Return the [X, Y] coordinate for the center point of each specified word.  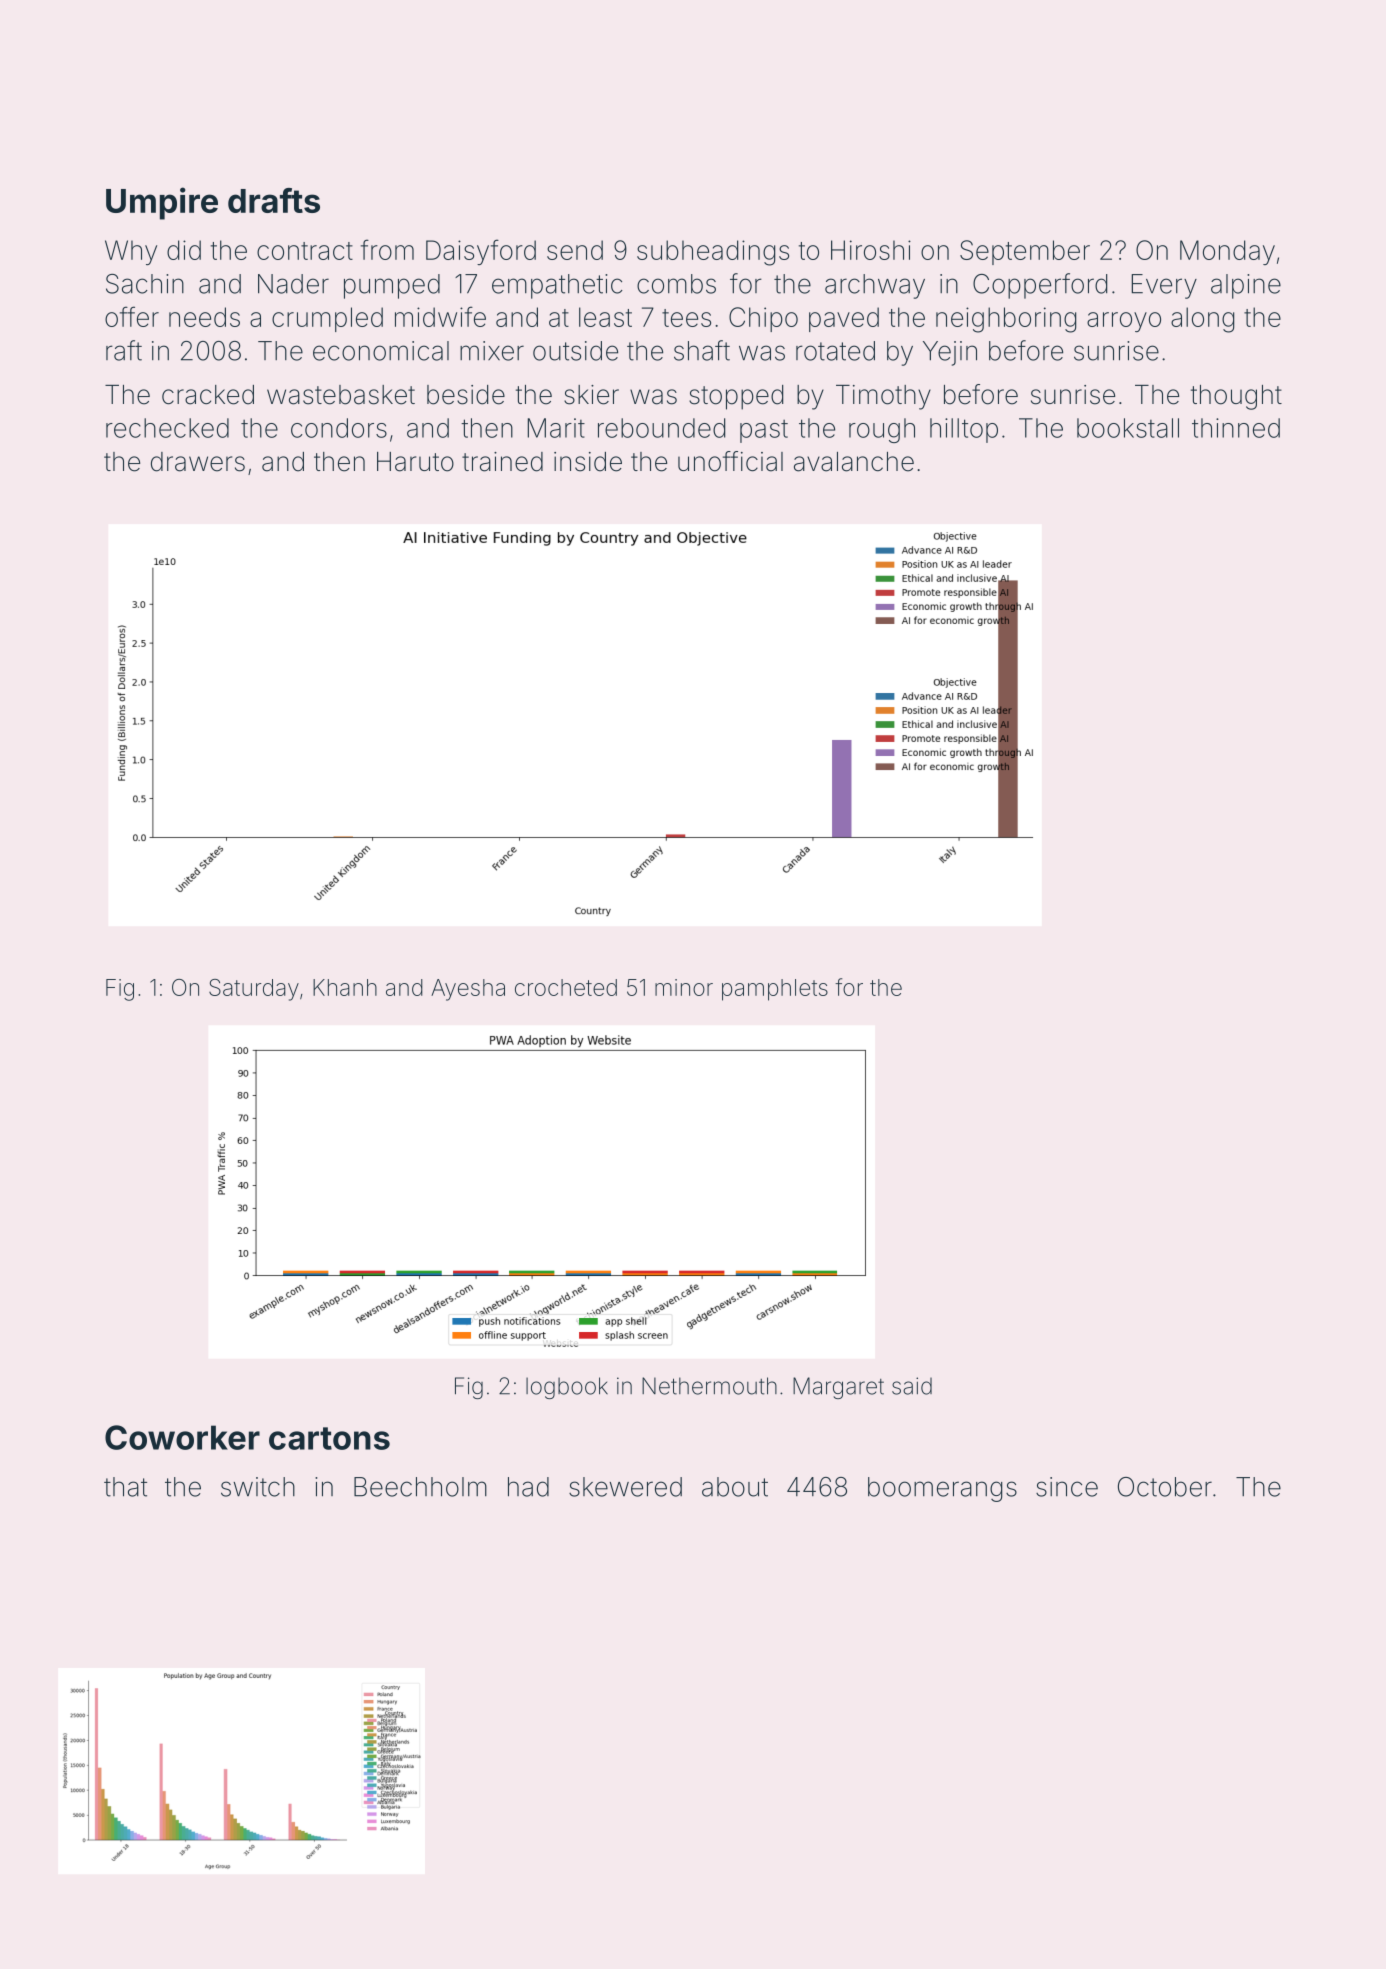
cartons [329, 1438]
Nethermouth [709, 1386]
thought [1236, 397]
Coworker [182, 1437]
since [1067, 1487]
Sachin [145, 284]
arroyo [1124, 322]
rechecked [167, 428]
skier [591, 395]
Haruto [415, 462]
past [764, 431]
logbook [567, 1388]
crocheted [566, 987]
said [912, 1386]
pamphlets [775, 990]
